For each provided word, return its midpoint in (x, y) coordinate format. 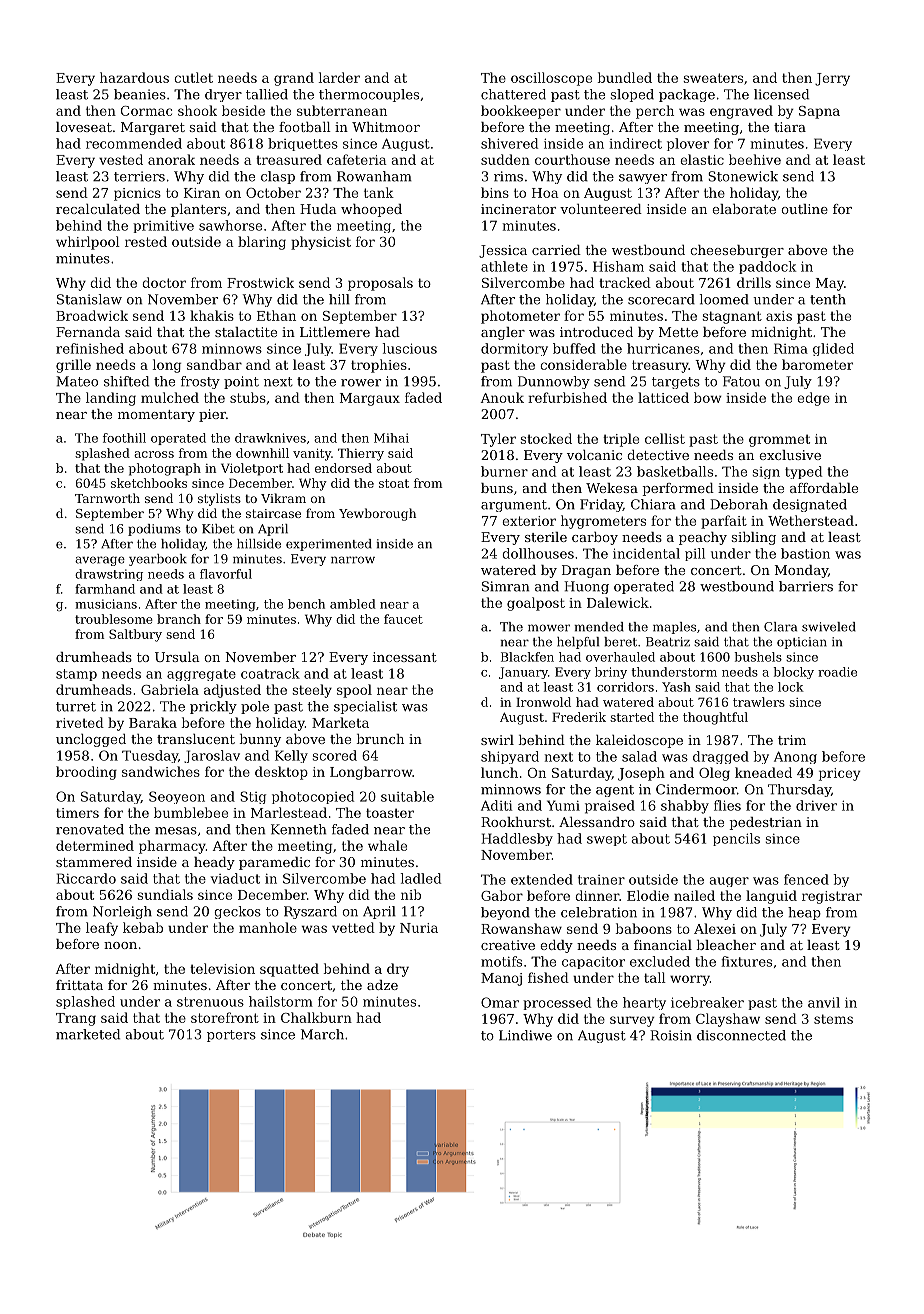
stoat (394, 483)
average (100, 561)
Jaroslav (212, 756)
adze (382, 985)
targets (676, 383)
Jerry (832, 79)
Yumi (563, 805)
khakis (212, 315)
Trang (76, 1019)
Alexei (715, 928)
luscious (410, 348)
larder (339, 77)
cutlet (193, 77)
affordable (824, 488)
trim (792, 740)
